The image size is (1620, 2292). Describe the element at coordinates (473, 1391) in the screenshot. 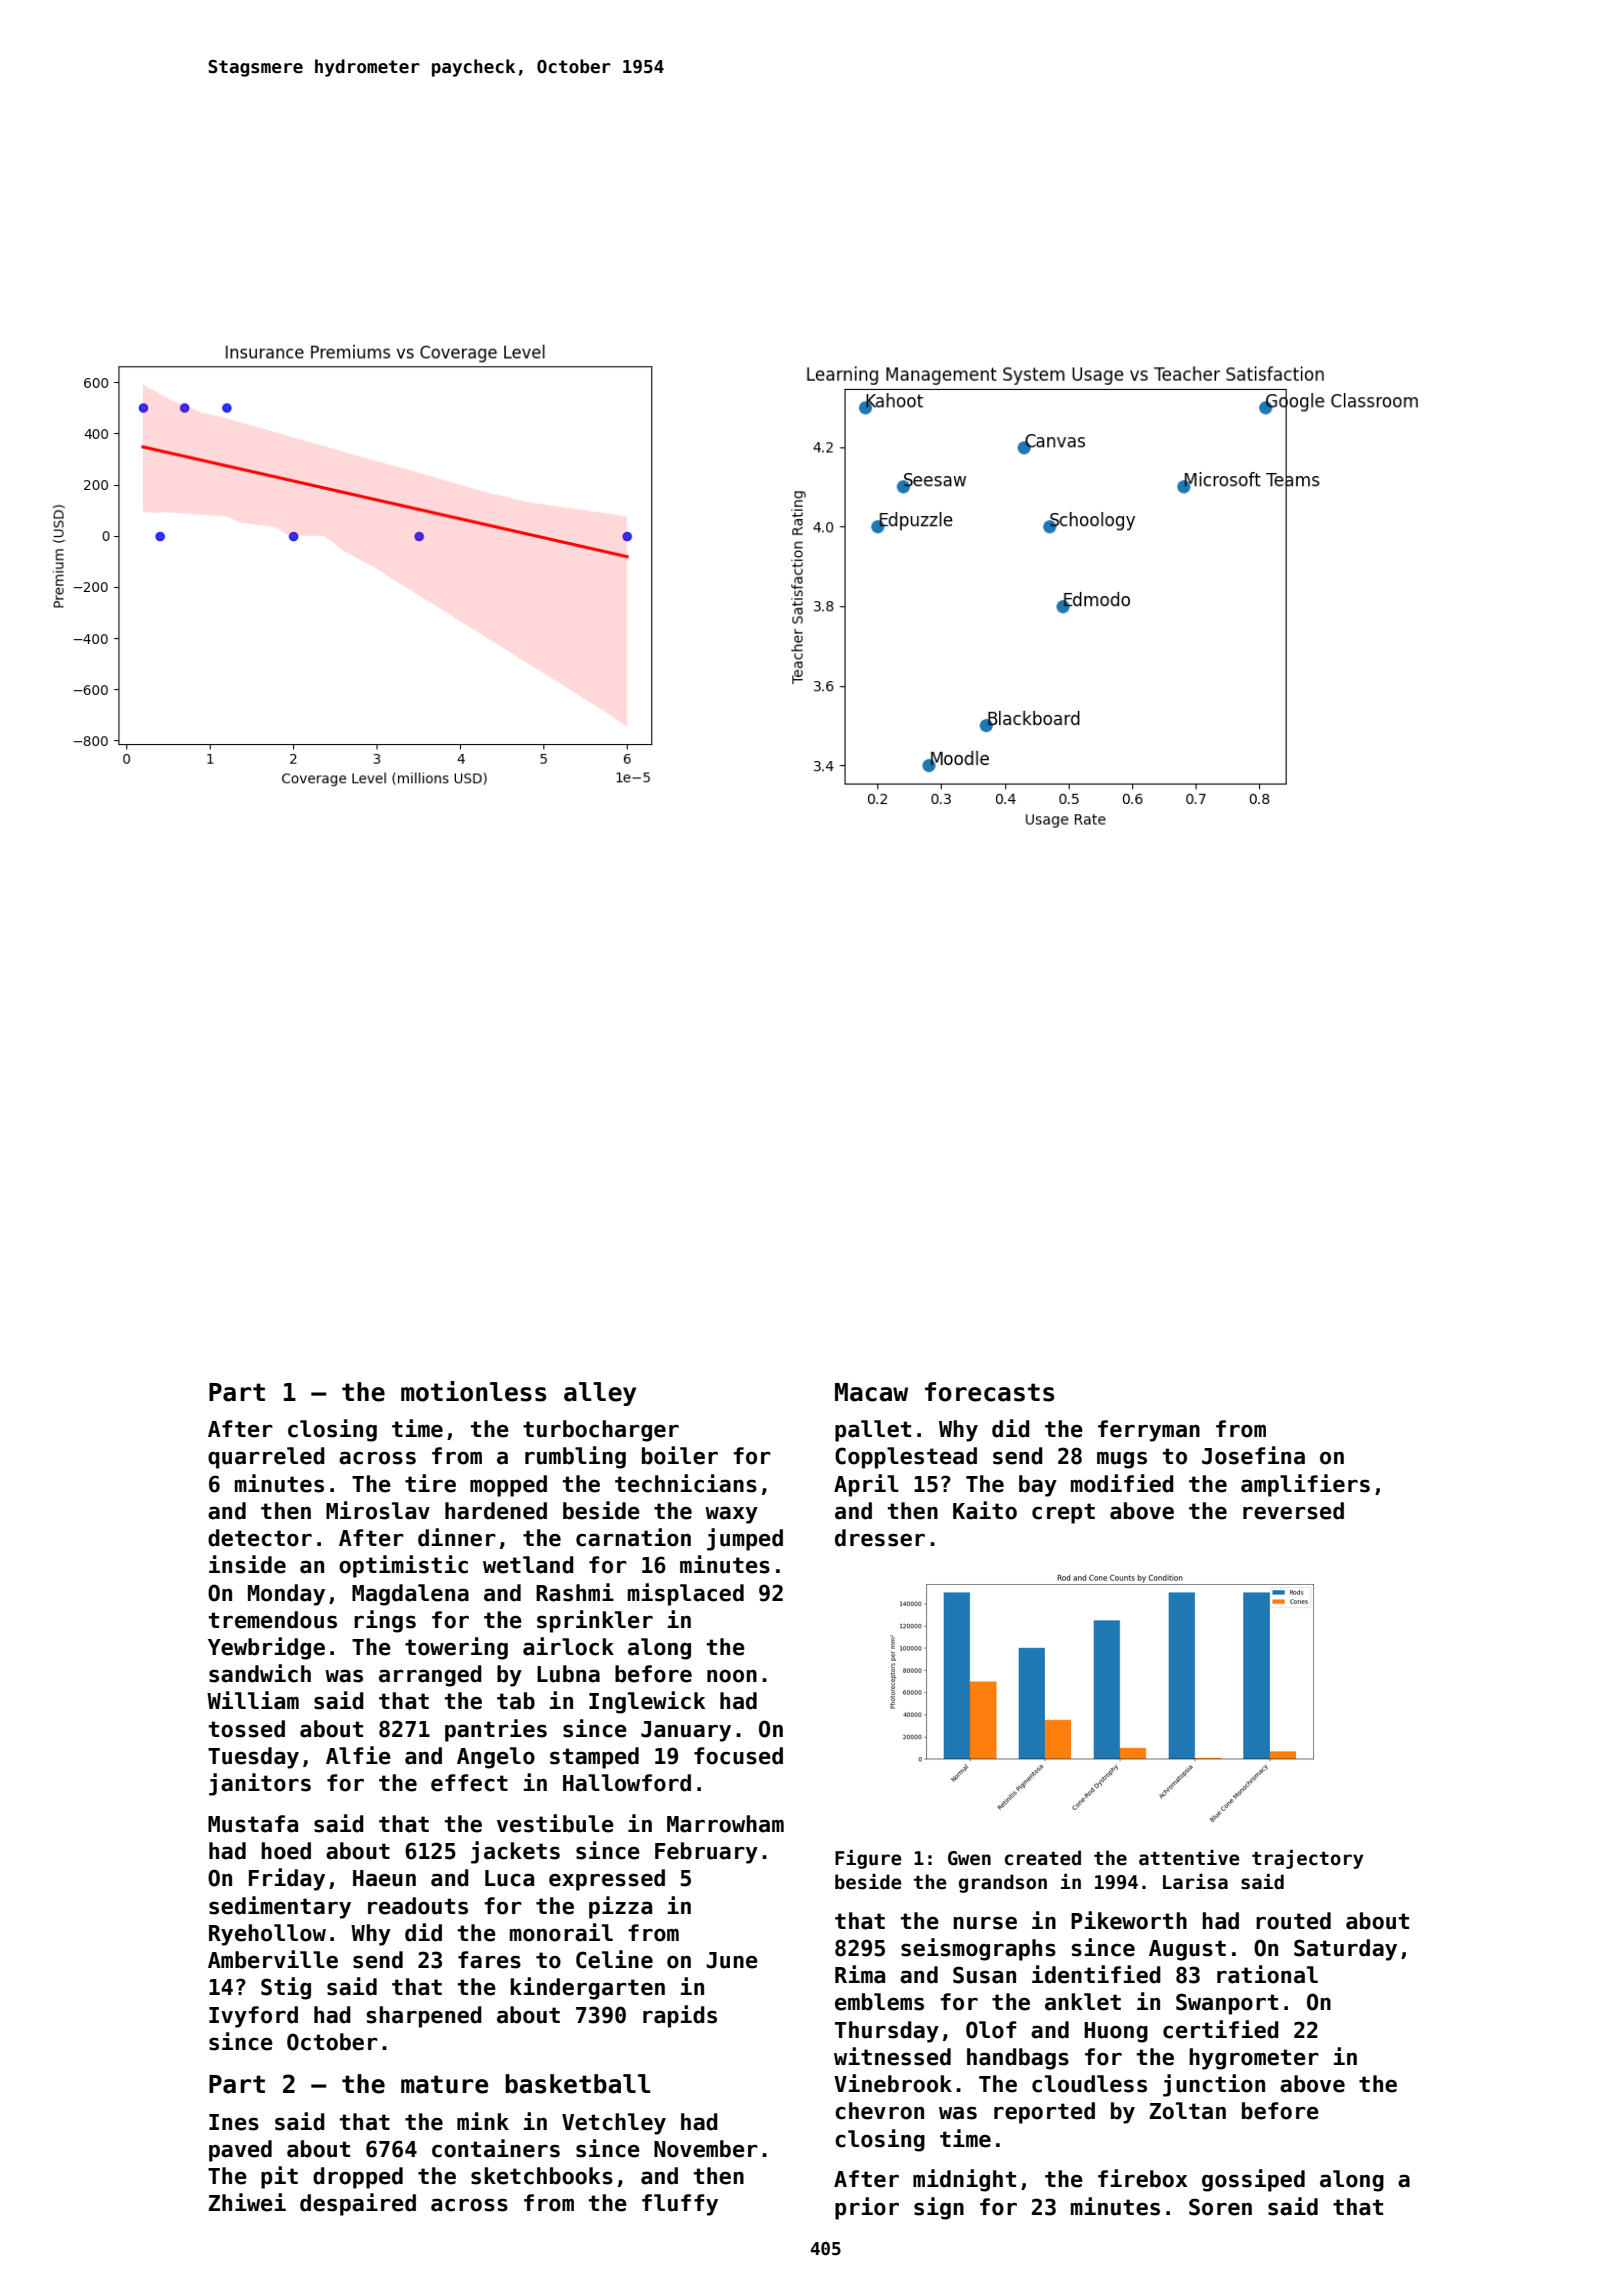

I see `motionless` at that location.
